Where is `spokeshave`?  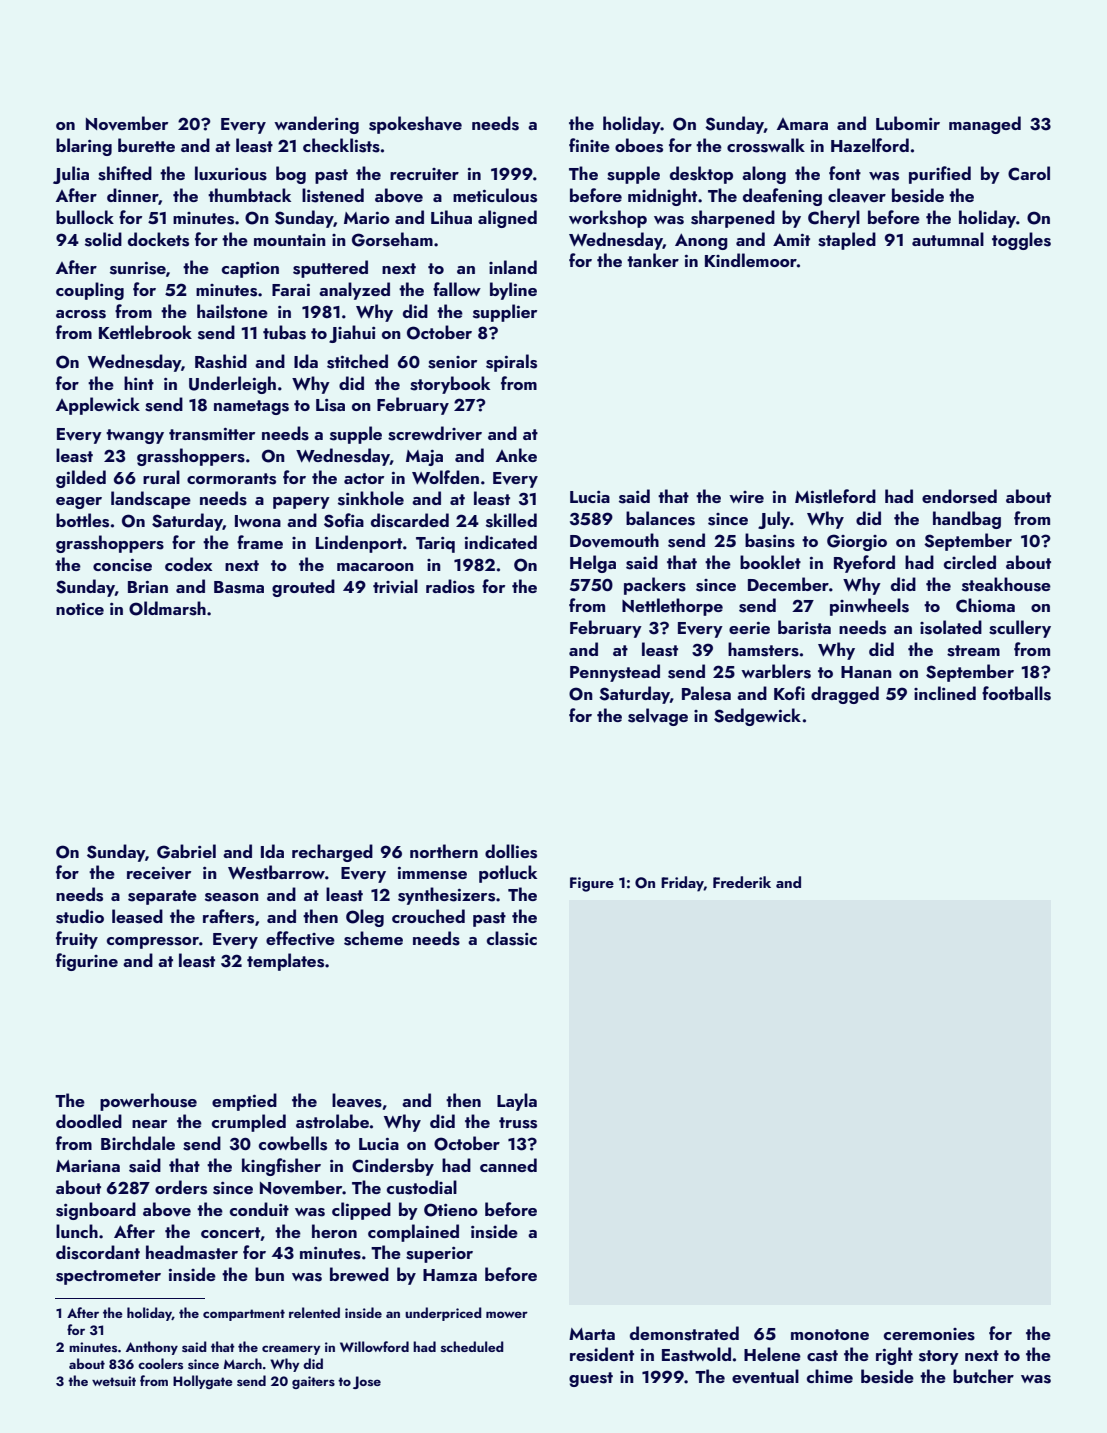 spokeshave is located at coordinates (415, 125).
